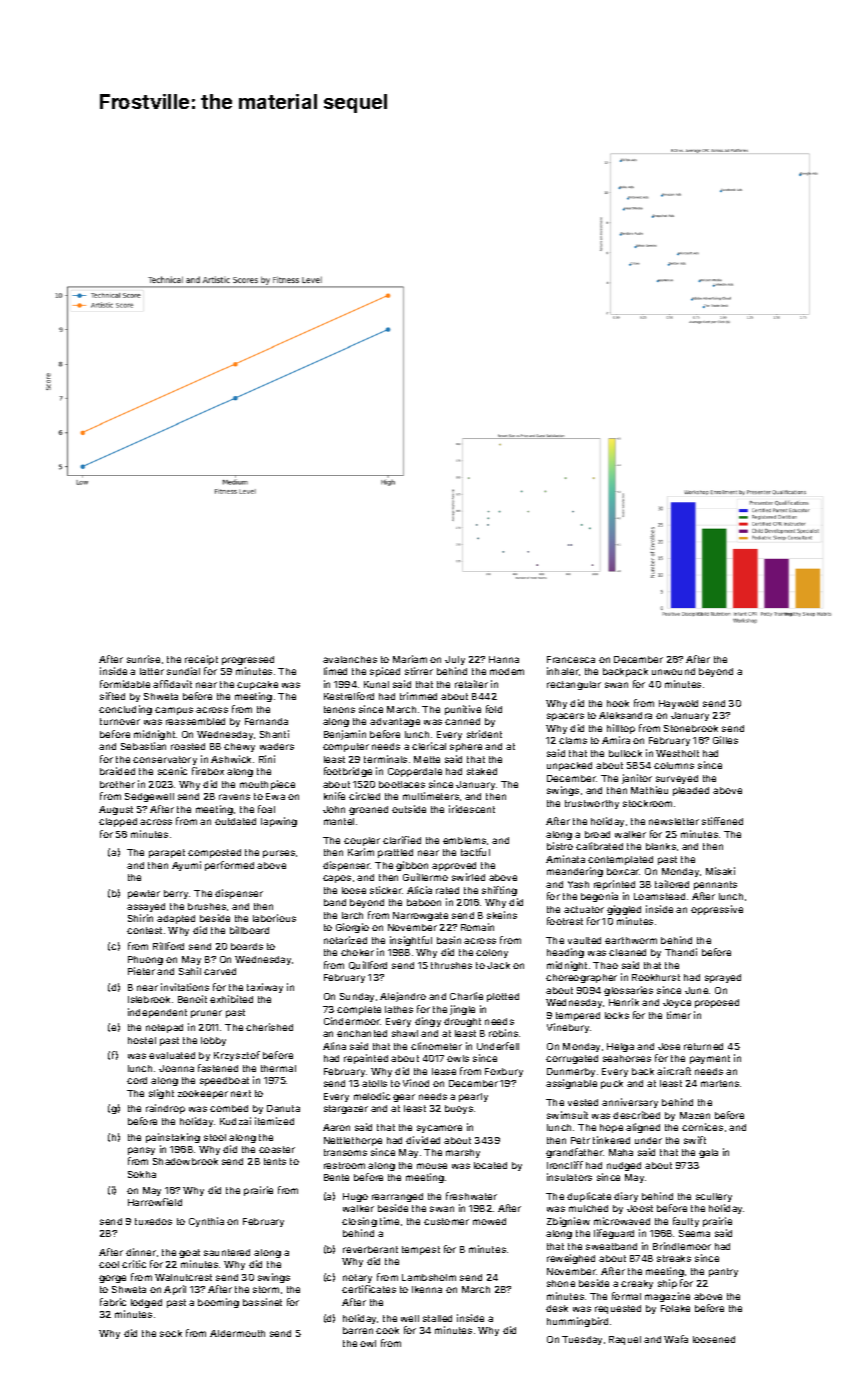  I want to click on blanks, so click(661, 846).
